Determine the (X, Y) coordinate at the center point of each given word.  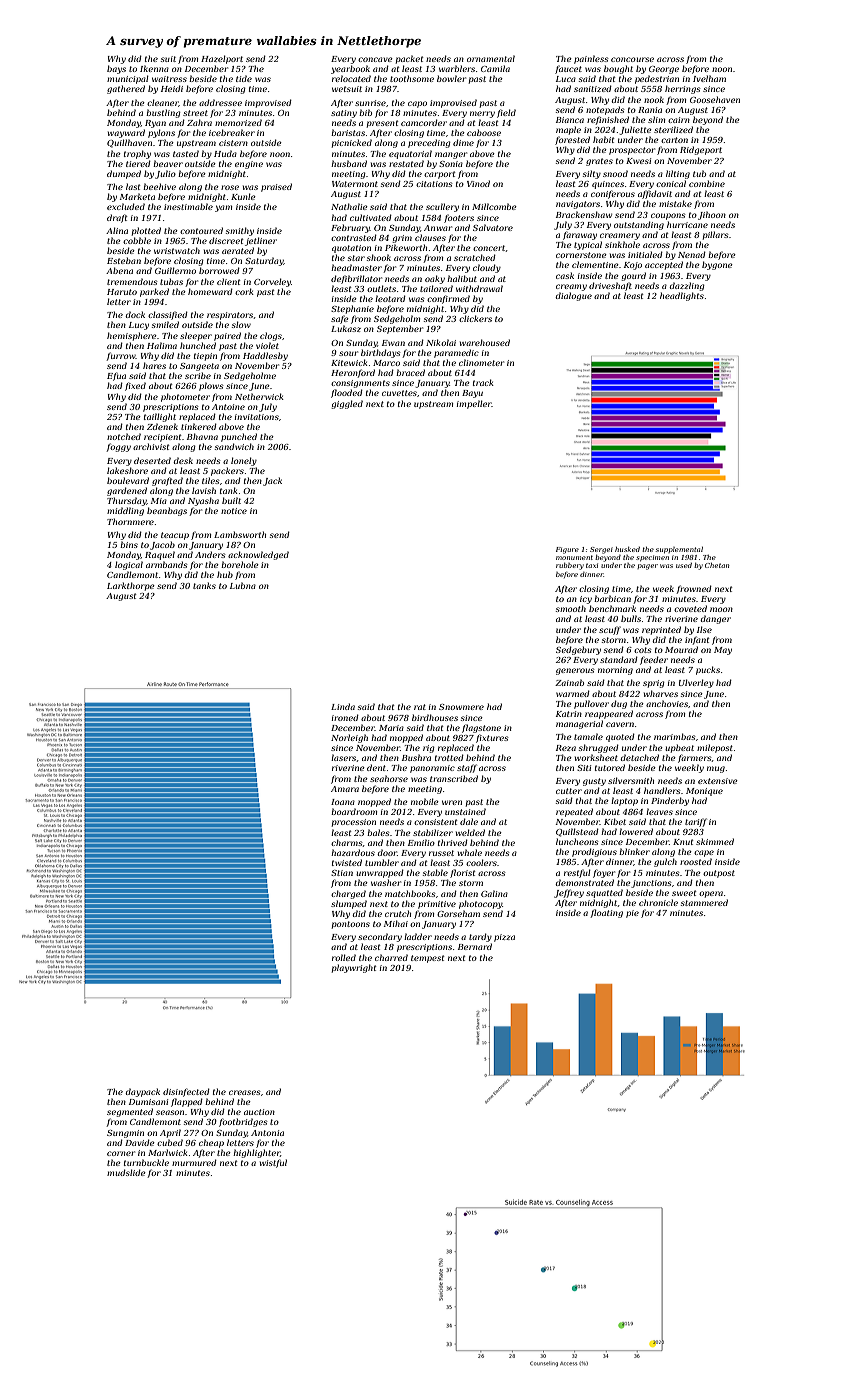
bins (129, 544)
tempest (427, 959)
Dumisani (148, 1102)
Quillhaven (129, 143)
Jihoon (712, 215)
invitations (257, 417)
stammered (704, 902)
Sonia (451, 164)
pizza (504, 938)
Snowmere (461, 707)
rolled (344, 957)
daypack (143, 1092)
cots (642, 650)
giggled (347, 404)
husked (627, 549)
